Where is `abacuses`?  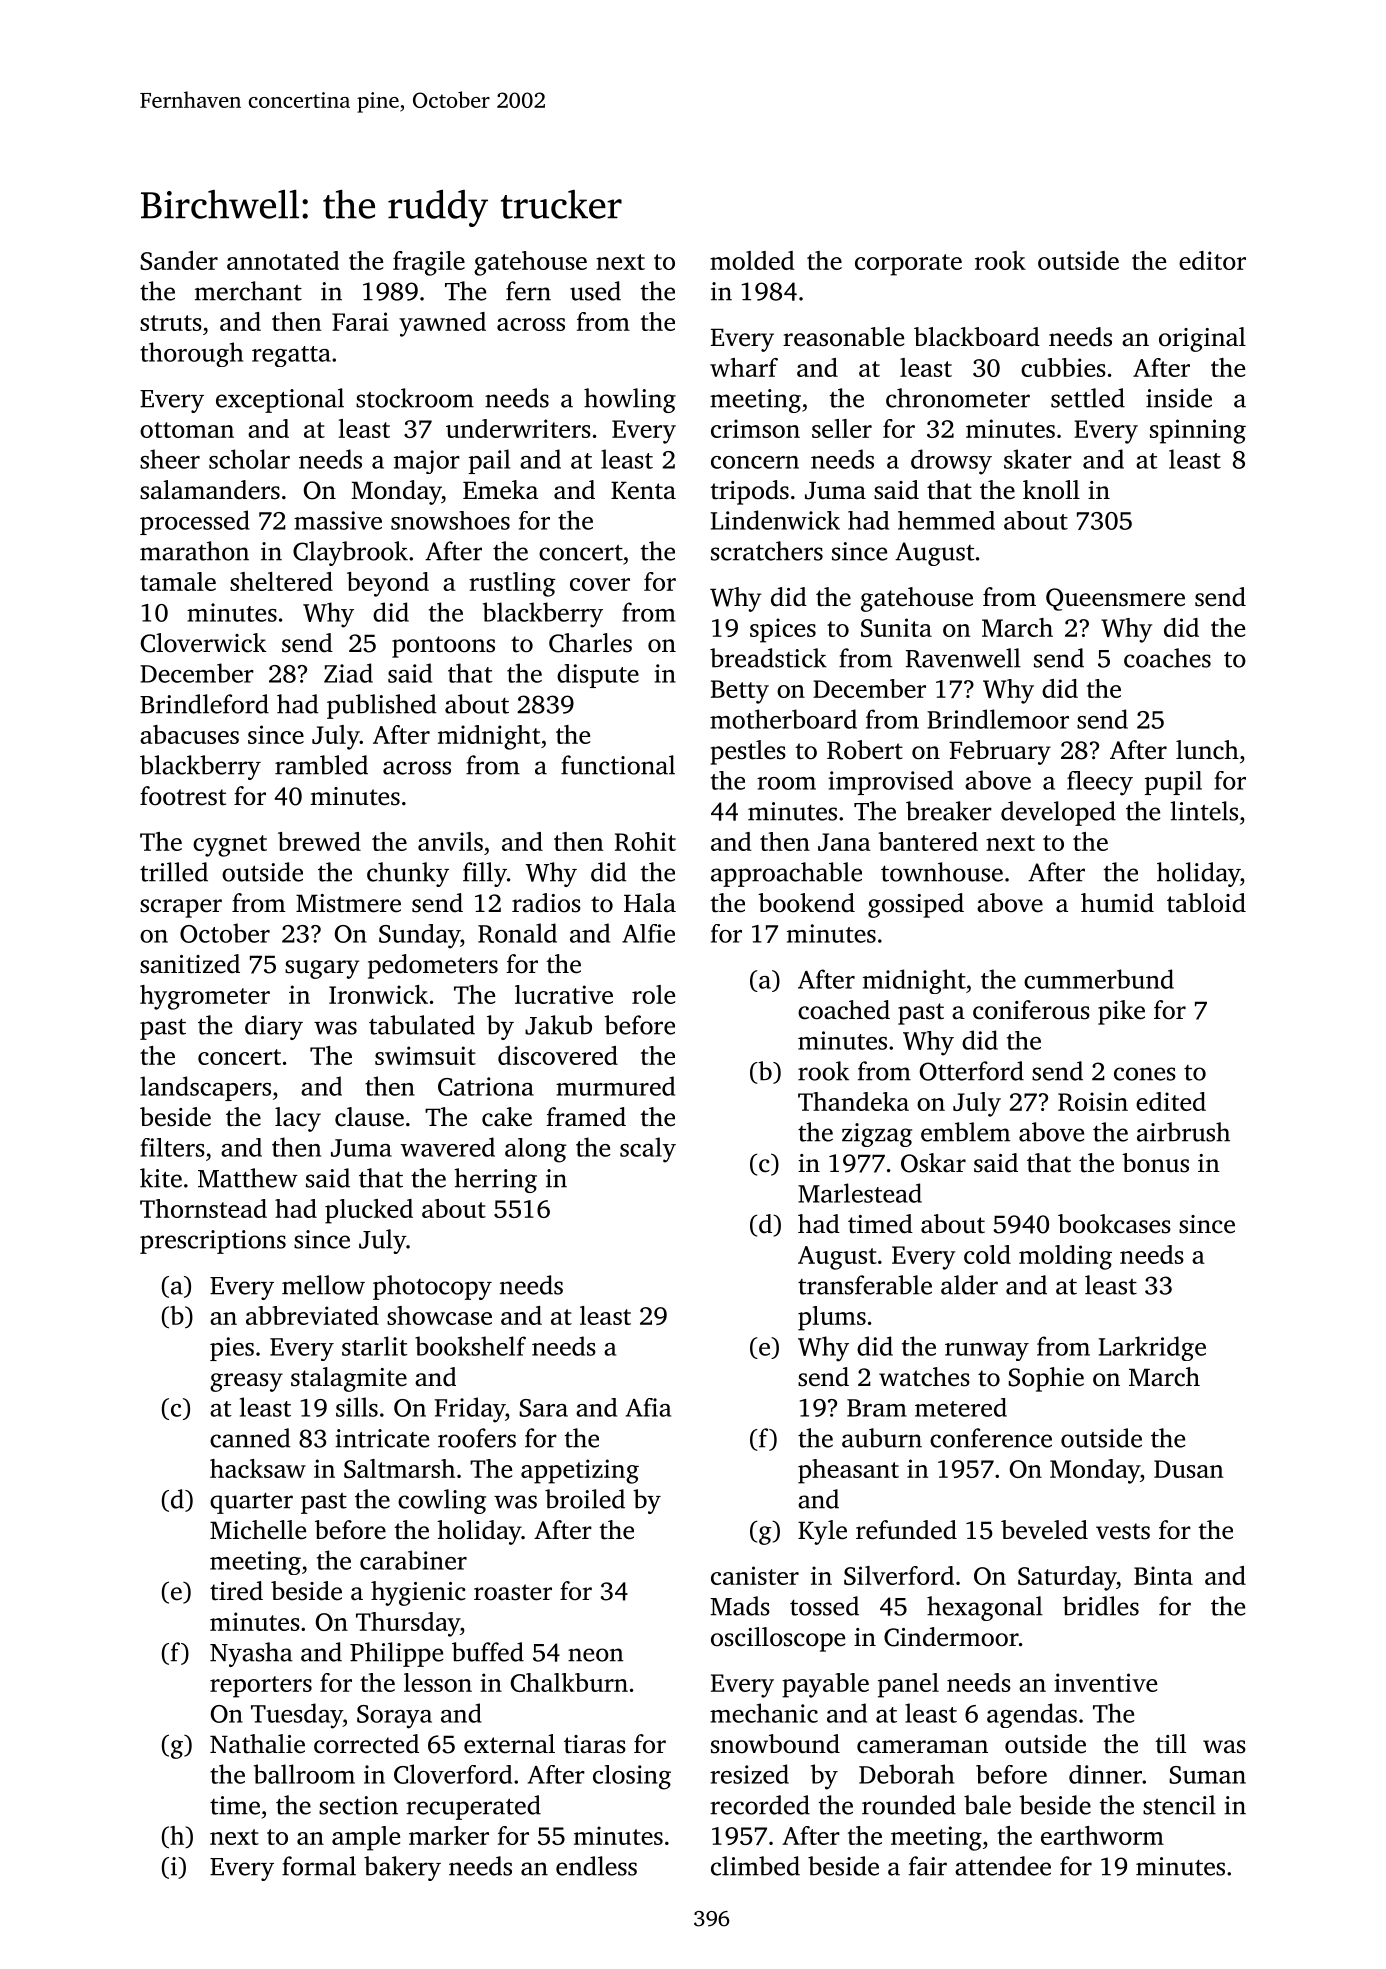
abacuses is located at coordinates (189, 734).
